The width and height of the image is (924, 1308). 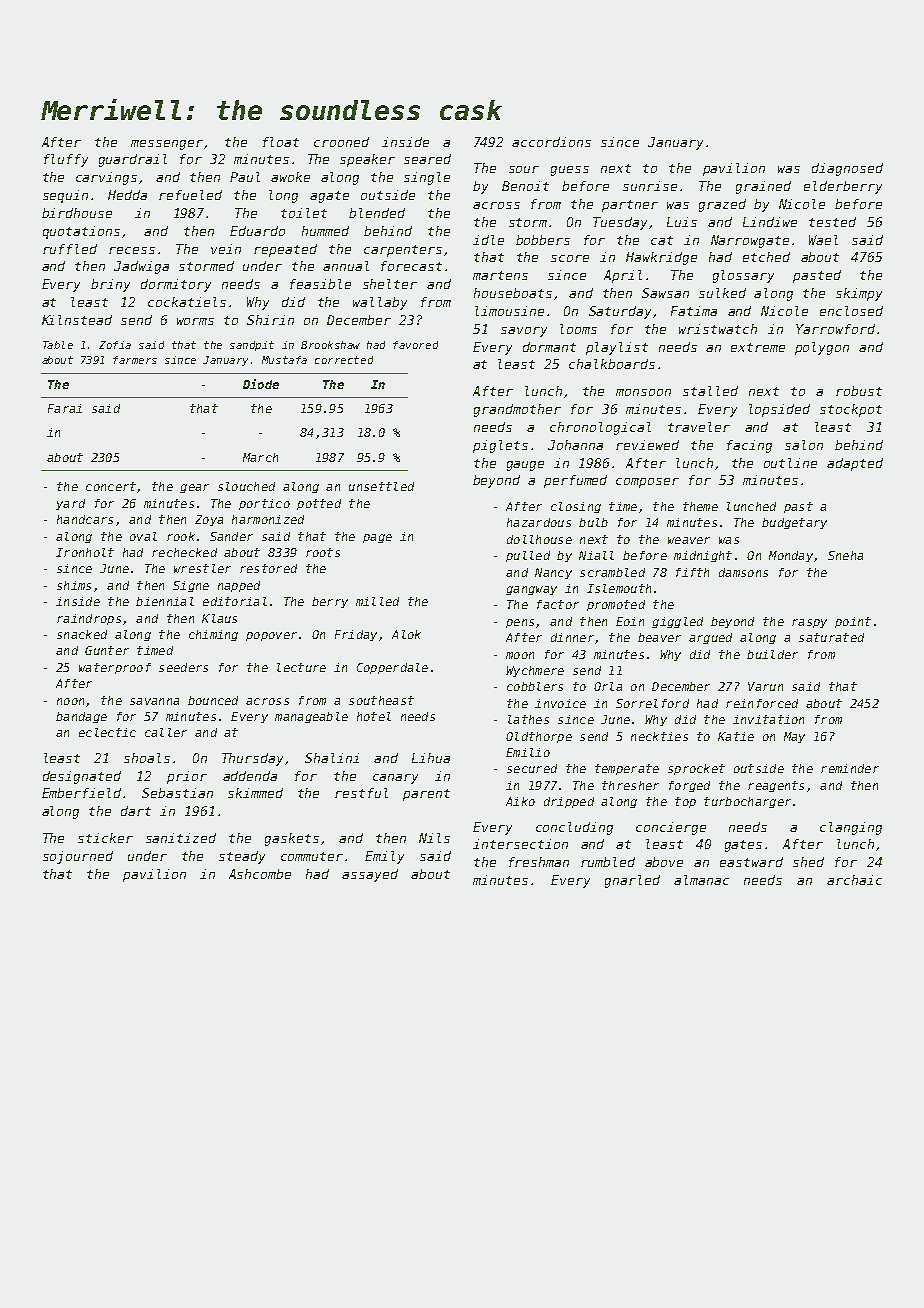 I want to click on reinforced, so click(x=762, y=703).
